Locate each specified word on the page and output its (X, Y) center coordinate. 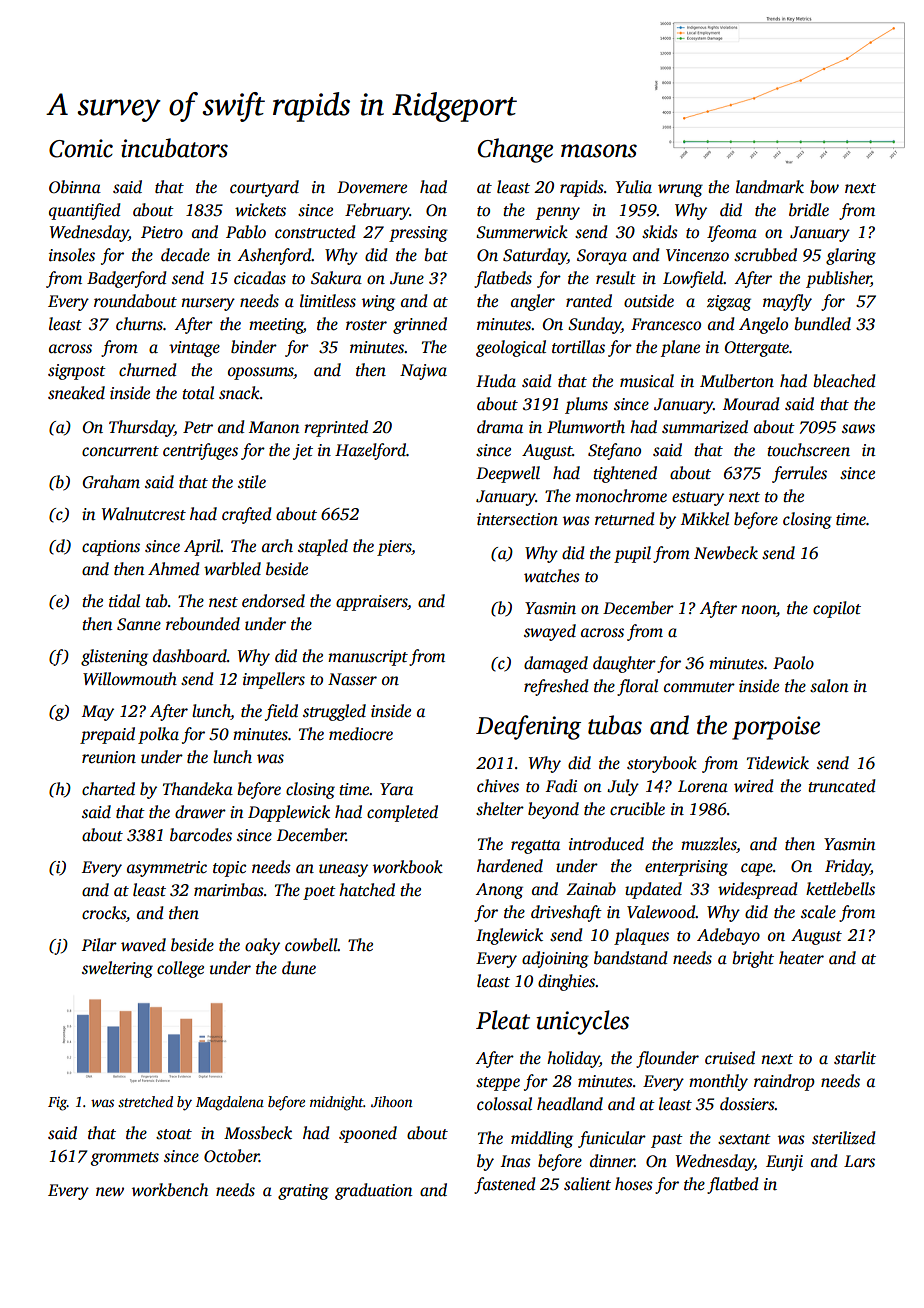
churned (147, 370)
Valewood (661, 912)
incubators (174, 148)
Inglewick (509, 936)
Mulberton (737, 381)
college (180, 969)
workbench (170, 1190)
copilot (837, 609)
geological (511, 348)
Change (515, 150)
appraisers (372, 603)
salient (587, 1184)
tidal (124, 601)
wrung (680, 190)
